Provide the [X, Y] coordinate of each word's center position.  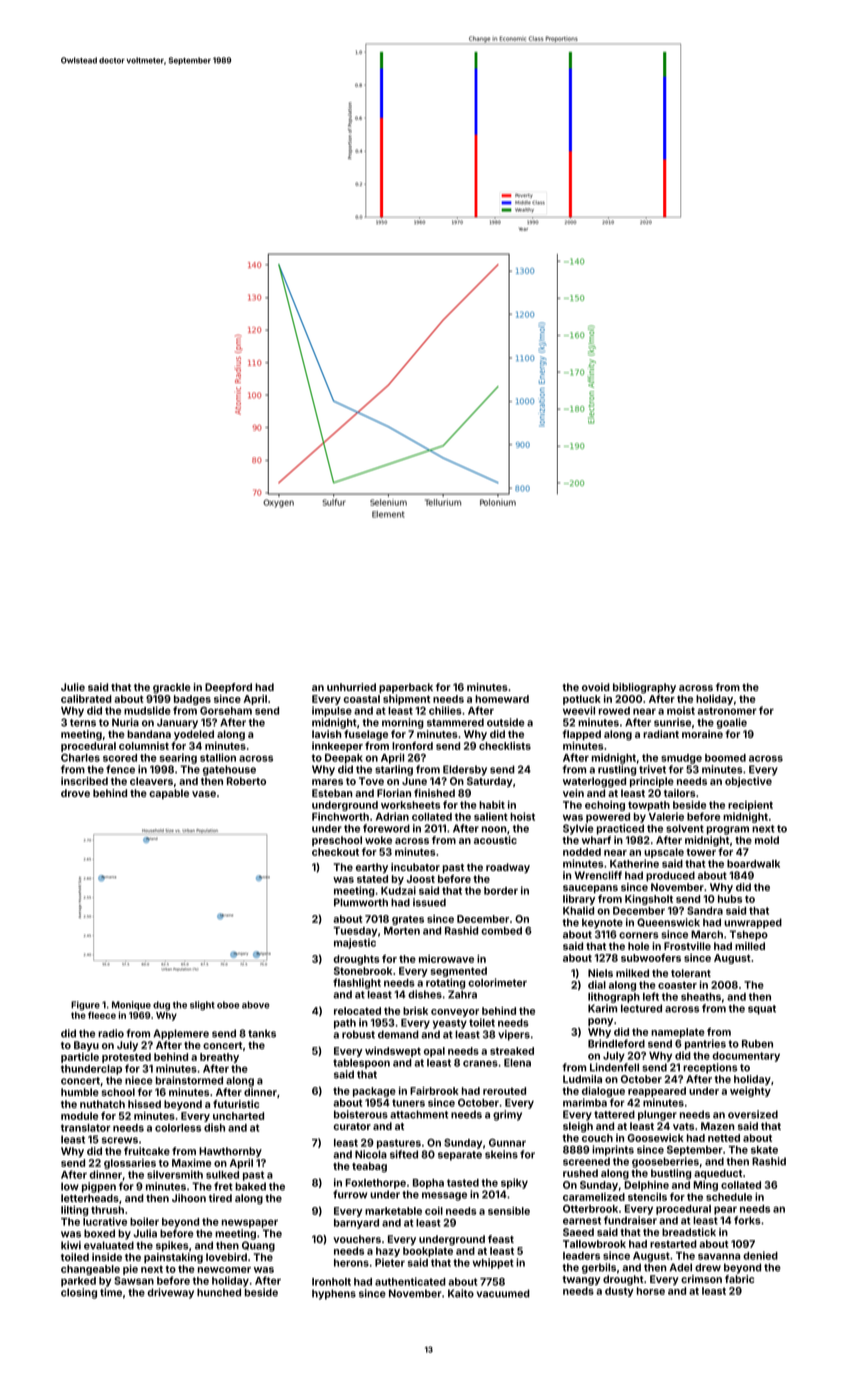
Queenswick [668, 922]
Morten [402, 931]
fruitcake [147, 1151]
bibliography [644, 688]
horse [651, 1291]
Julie [73, 687]
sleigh [578, 1127]
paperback [406, 688]
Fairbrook [434, 1091]
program [728, 830]
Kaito [461, 1293]
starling [394, 770]
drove [75, 793]
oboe [228, 1005]
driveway [170, 1293]
